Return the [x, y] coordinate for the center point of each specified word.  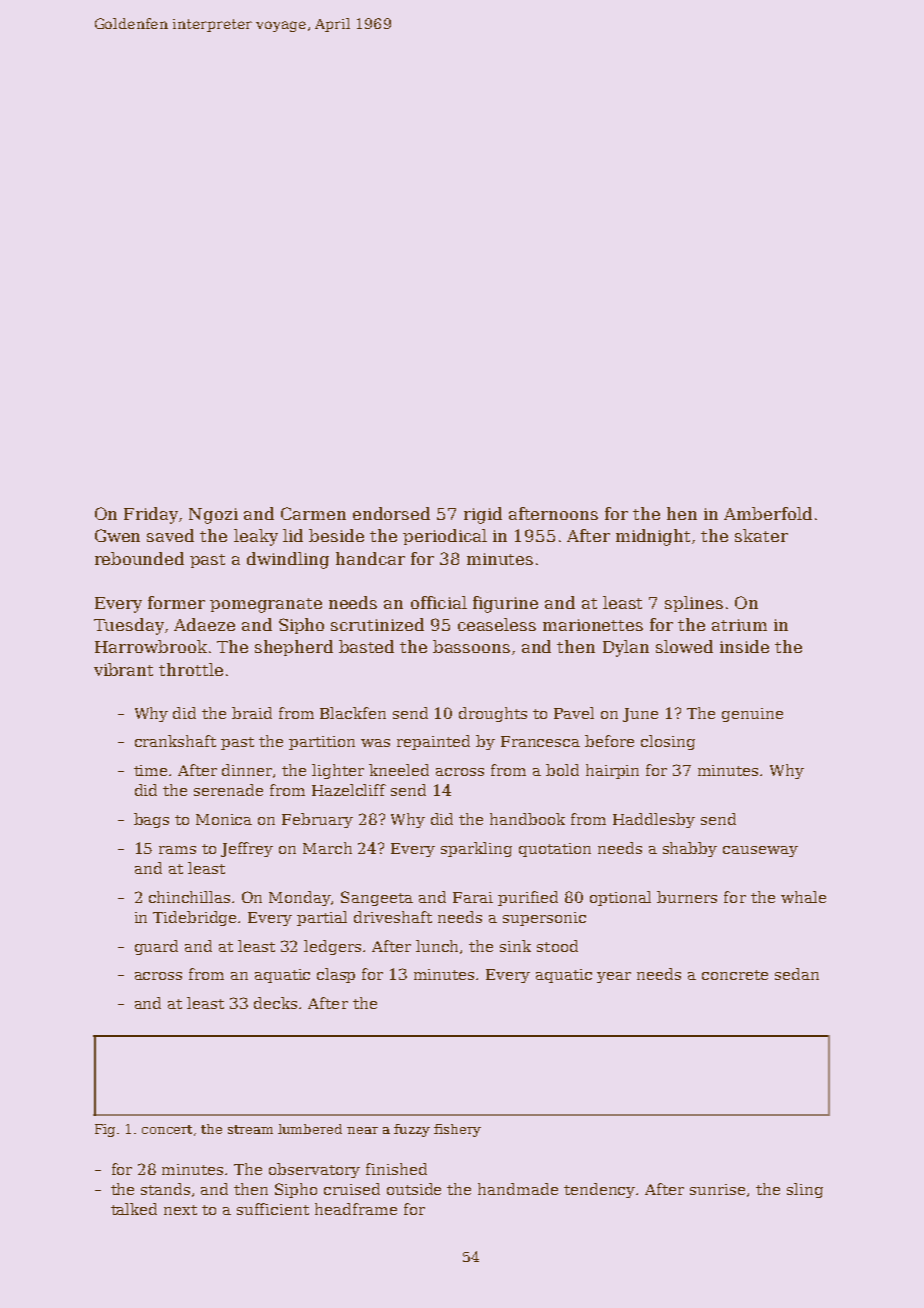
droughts [493, 714]
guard [156, 947]
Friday [151, 515]
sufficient [273, 1209]
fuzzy [412, 1130]
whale [803, 897]
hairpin [612, 771]
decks [275, 1003]
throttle [191, 669]
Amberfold [768, 513]
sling [805, 1190]
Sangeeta [377, 898]
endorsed [391, 513]
